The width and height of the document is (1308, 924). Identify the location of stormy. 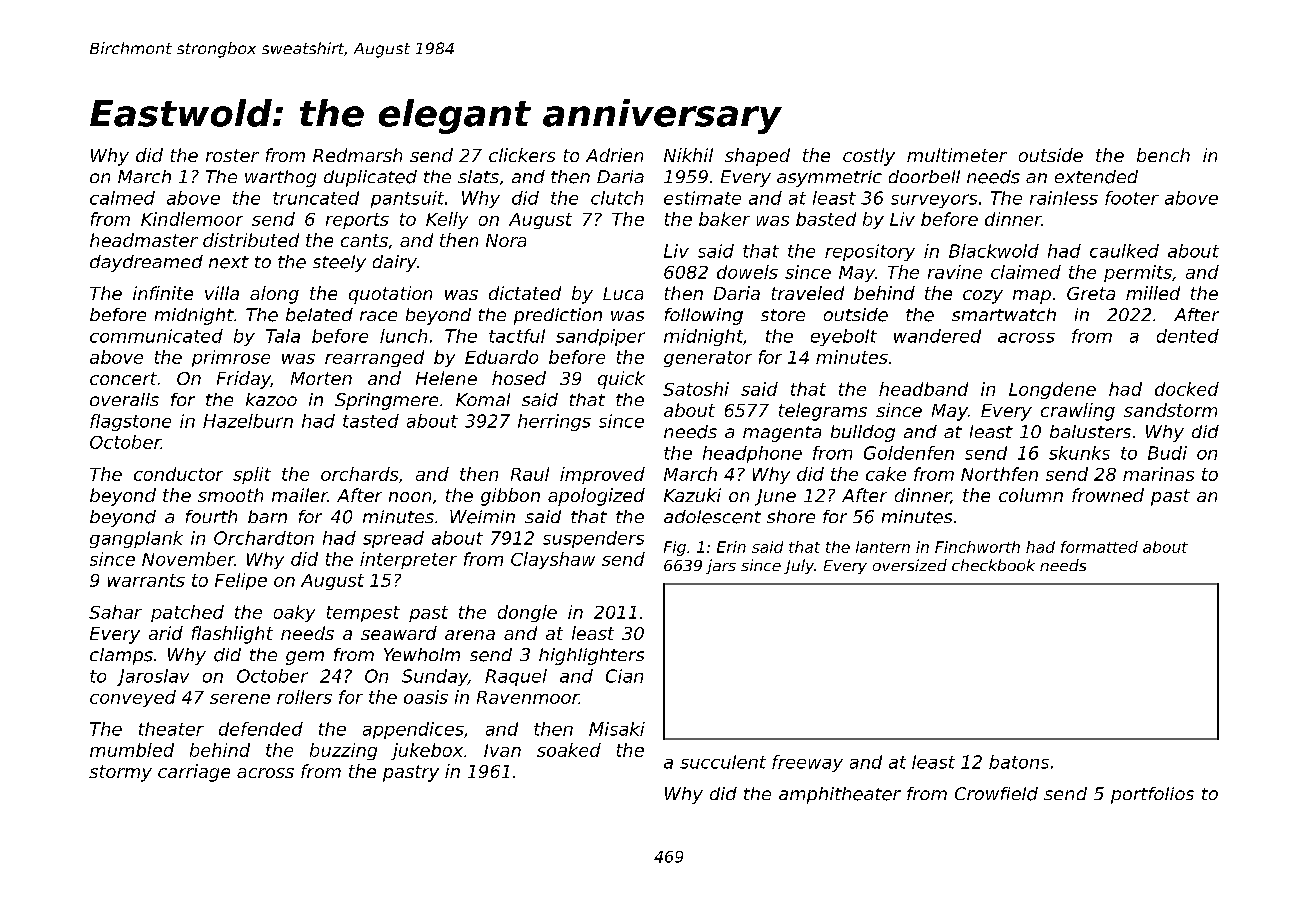
(120, 773).
